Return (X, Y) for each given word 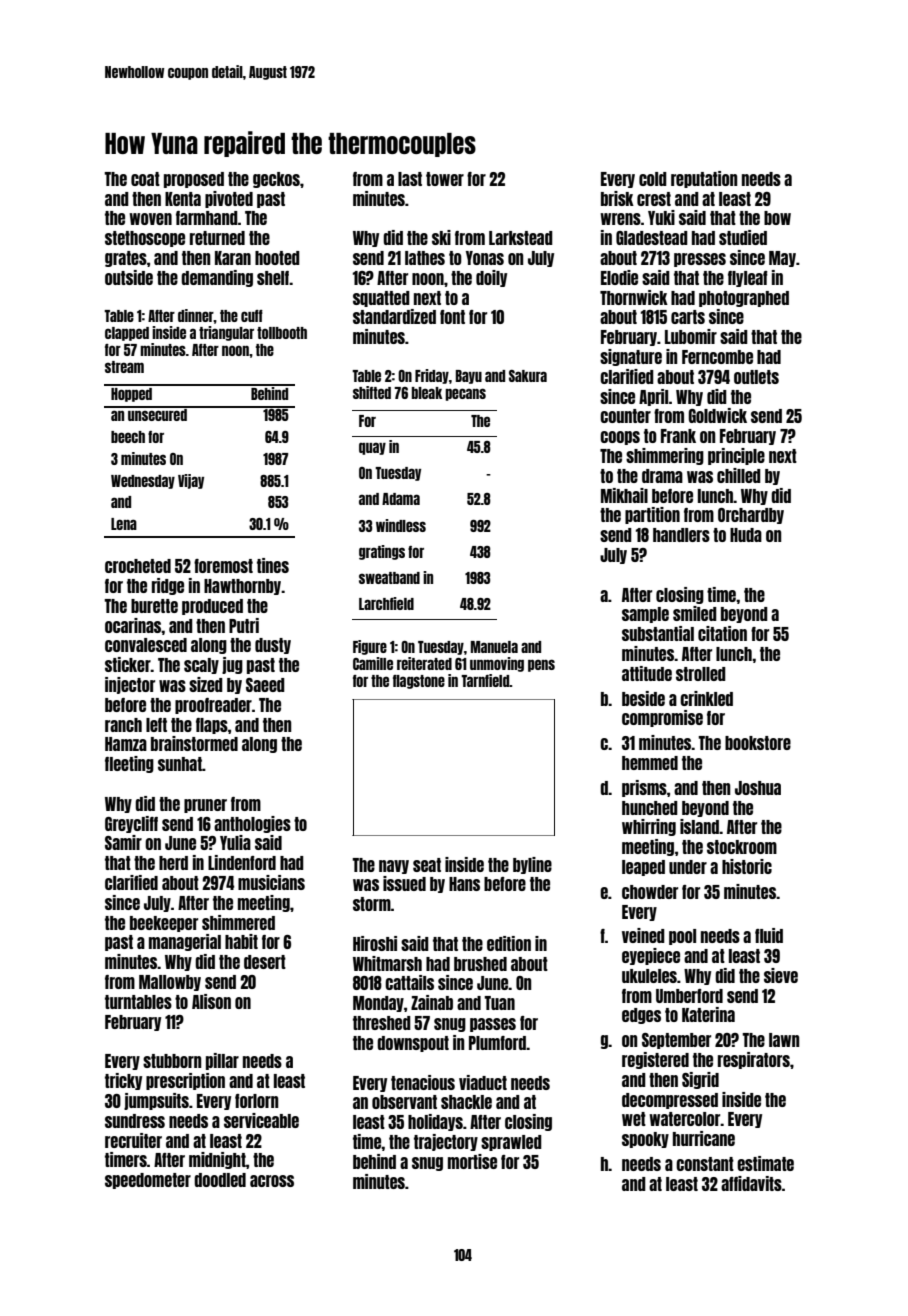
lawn (784, 1040)
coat (145, 179)
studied (743, 237)
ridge (168, 586)
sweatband (389, 578)
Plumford (497, 1043)
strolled (701, 674)
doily (491, 278)
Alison (211, 1001)
